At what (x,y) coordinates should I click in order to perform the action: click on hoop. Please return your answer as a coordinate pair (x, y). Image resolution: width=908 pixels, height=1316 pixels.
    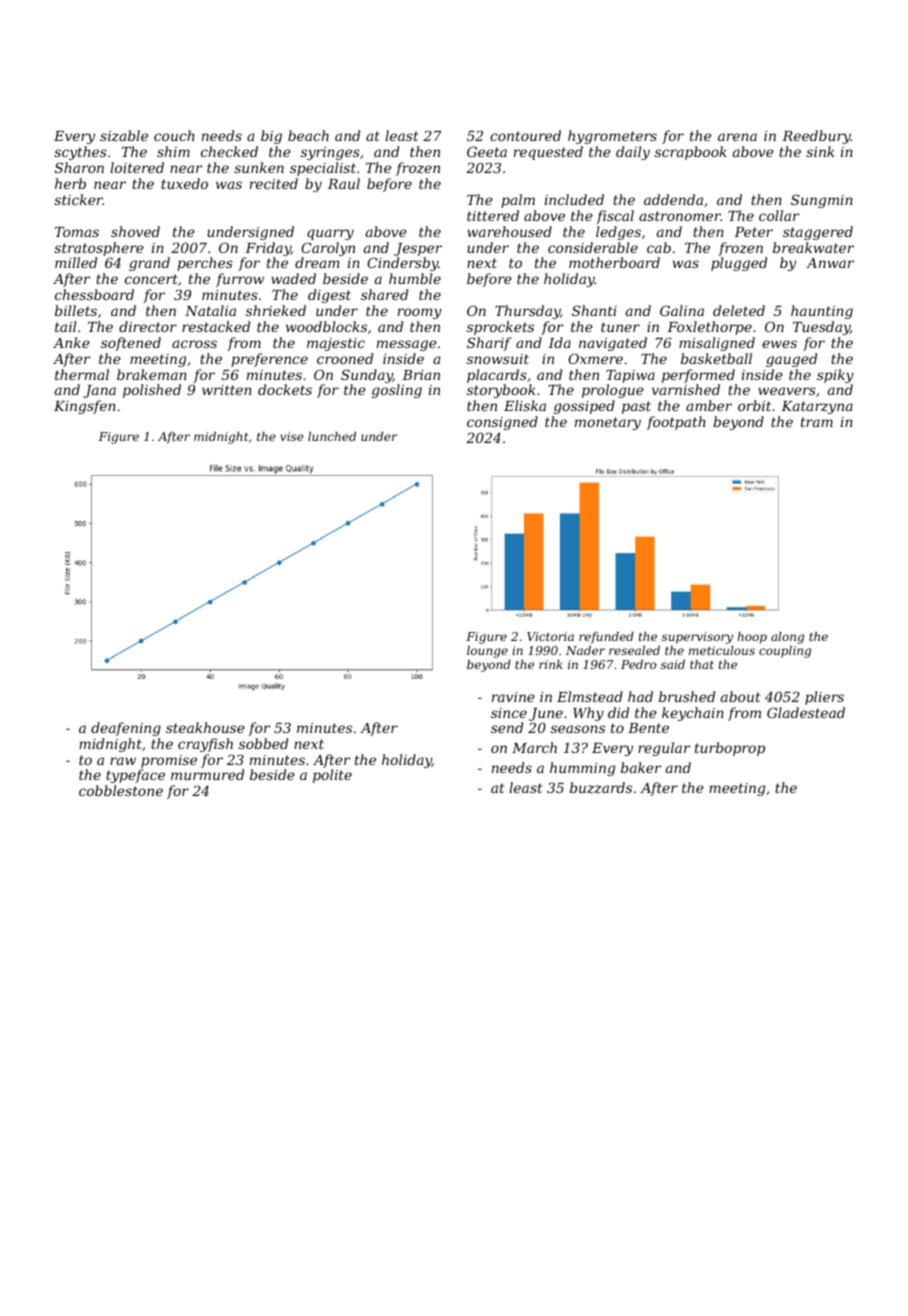
    Looking at the image, I should click on (752, 638).
